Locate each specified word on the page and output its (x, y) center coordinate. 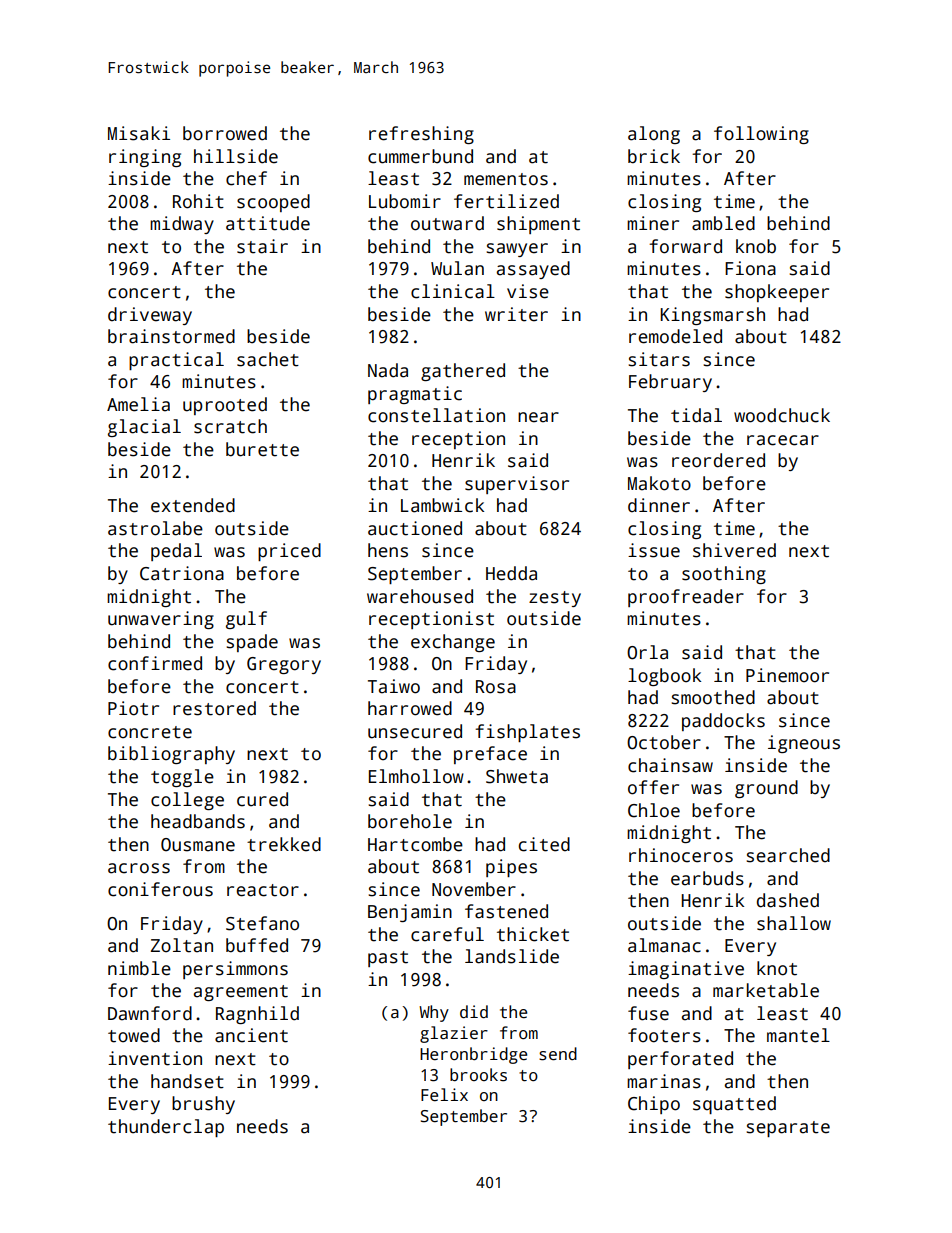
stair (262, 246)
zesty (555, 599)
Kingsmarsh (713, 316)
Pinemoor (787, 675)
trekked (284, 844)
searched (788, 855)
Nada (388, 370)
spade (252, 643)
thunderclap (166, 1128)
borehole (410, 821)
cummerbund (420, 156)
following (761, 135)
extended (193, 505)
